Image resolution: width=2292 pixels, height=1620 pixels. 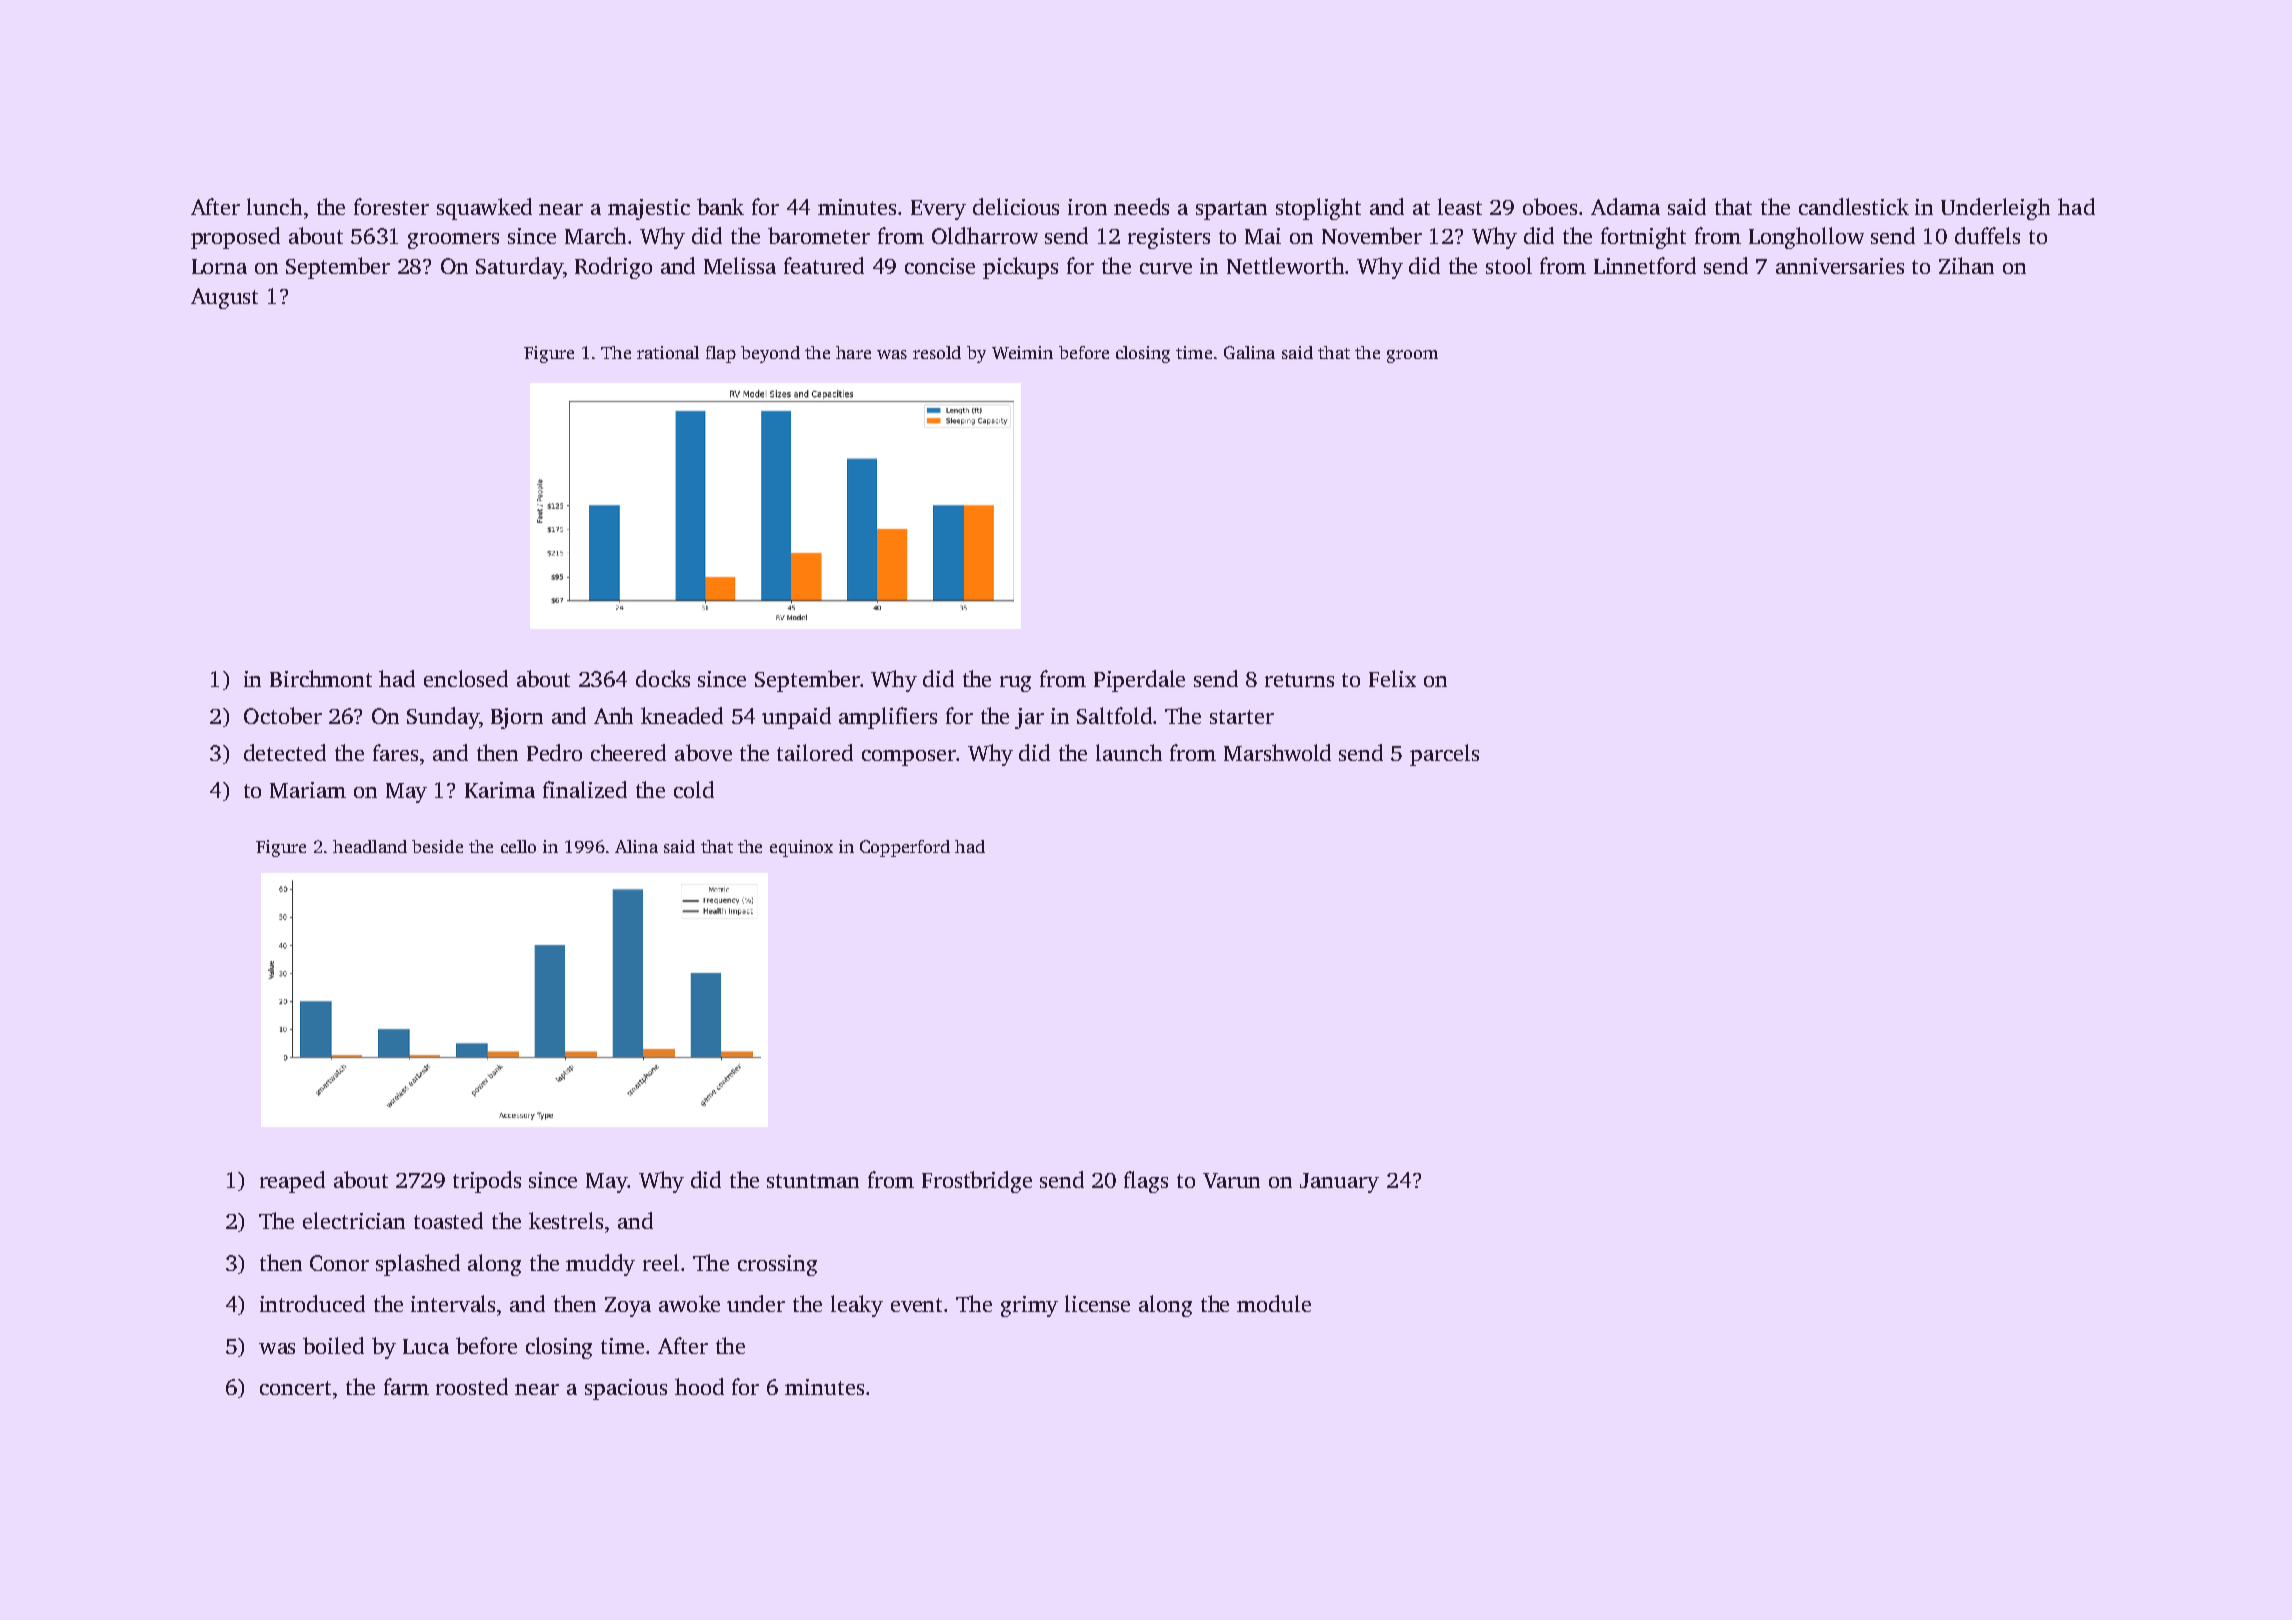 I want to click on Birchmont, so click(x=321, y=678).
